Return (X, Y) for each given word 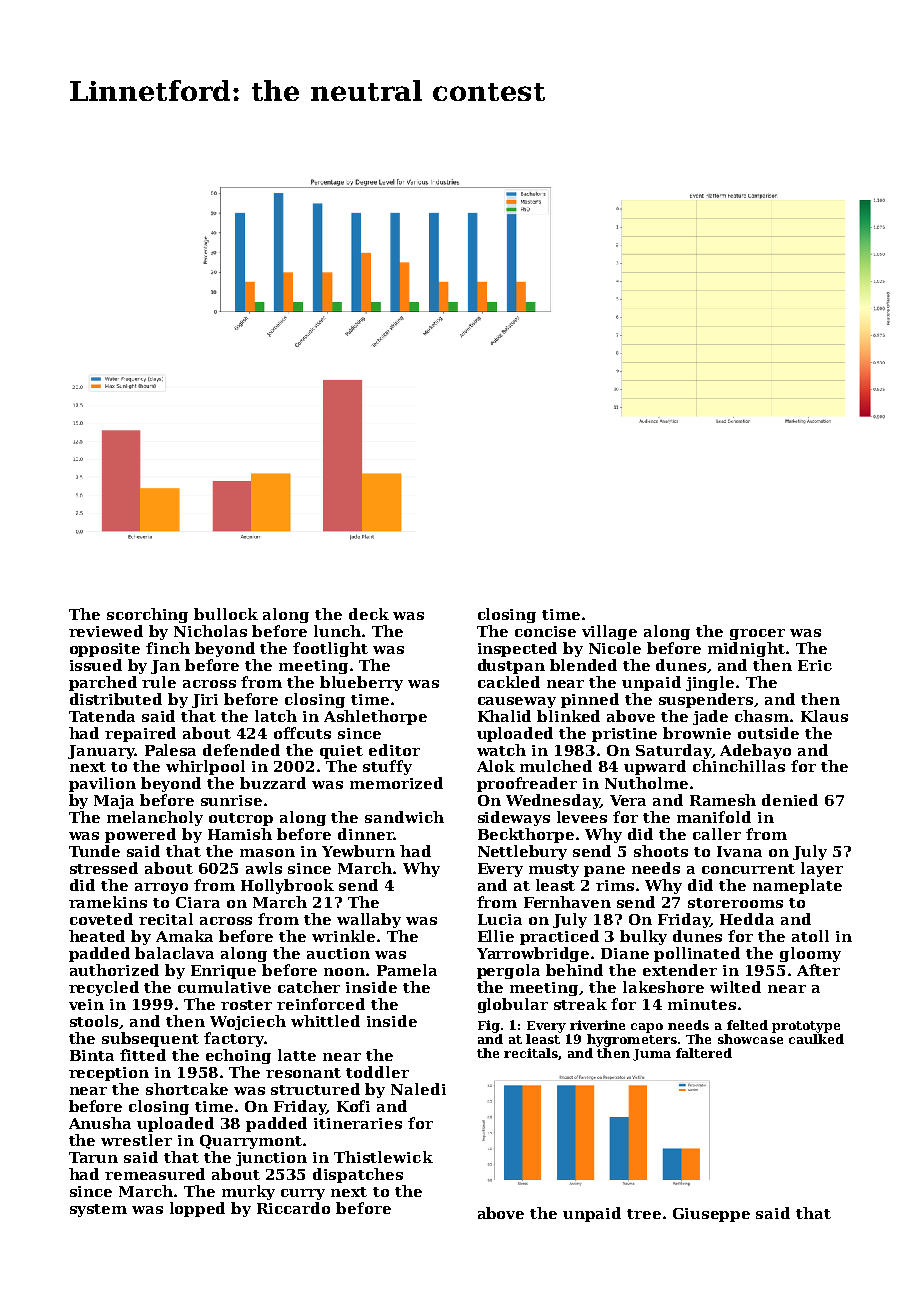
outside (768, 733)
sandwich (404, 817)
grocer (757, 634)
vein (86, 1004)
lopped (197, 1209)
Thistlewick (383, 1157)
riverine (597, 1025)
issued (96, 665)
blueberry (361, 683)
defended (241, 750)
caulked (816, 1039)
